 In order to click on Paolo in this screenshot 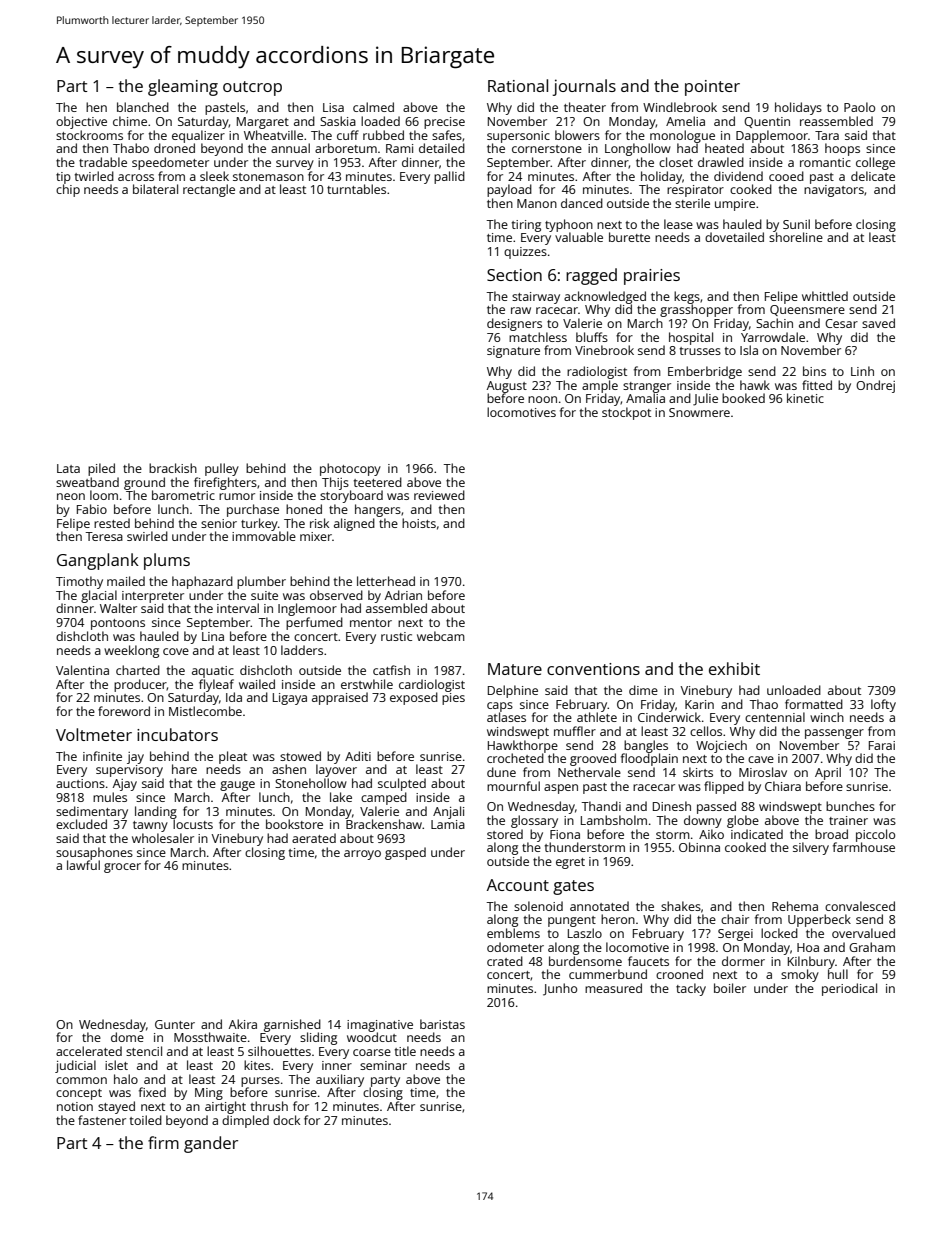, I will do `click(859, 107)`.
